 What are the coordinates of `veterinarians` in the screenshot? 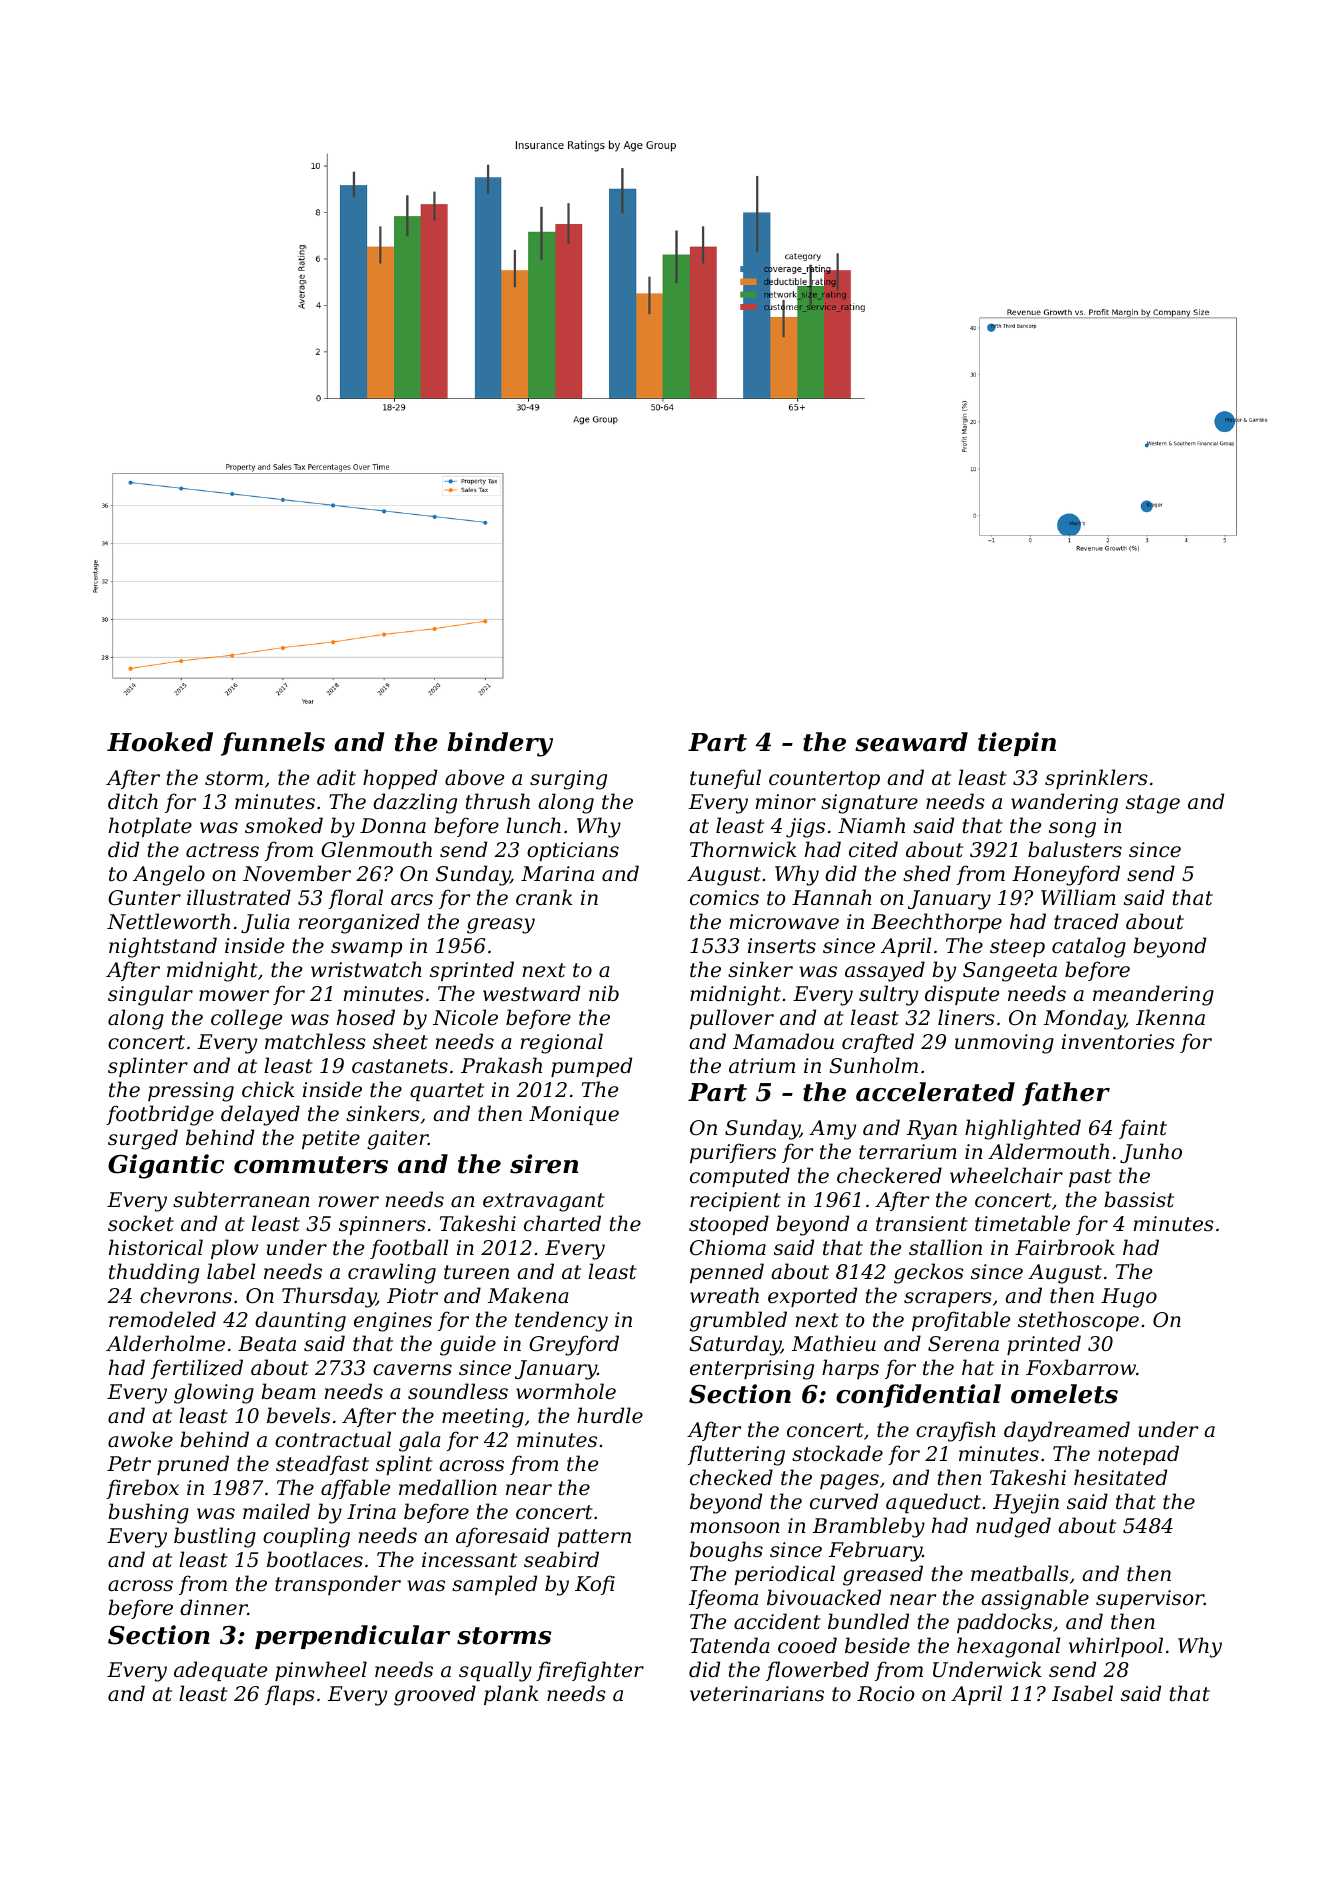 It's located at (757, 1694).
